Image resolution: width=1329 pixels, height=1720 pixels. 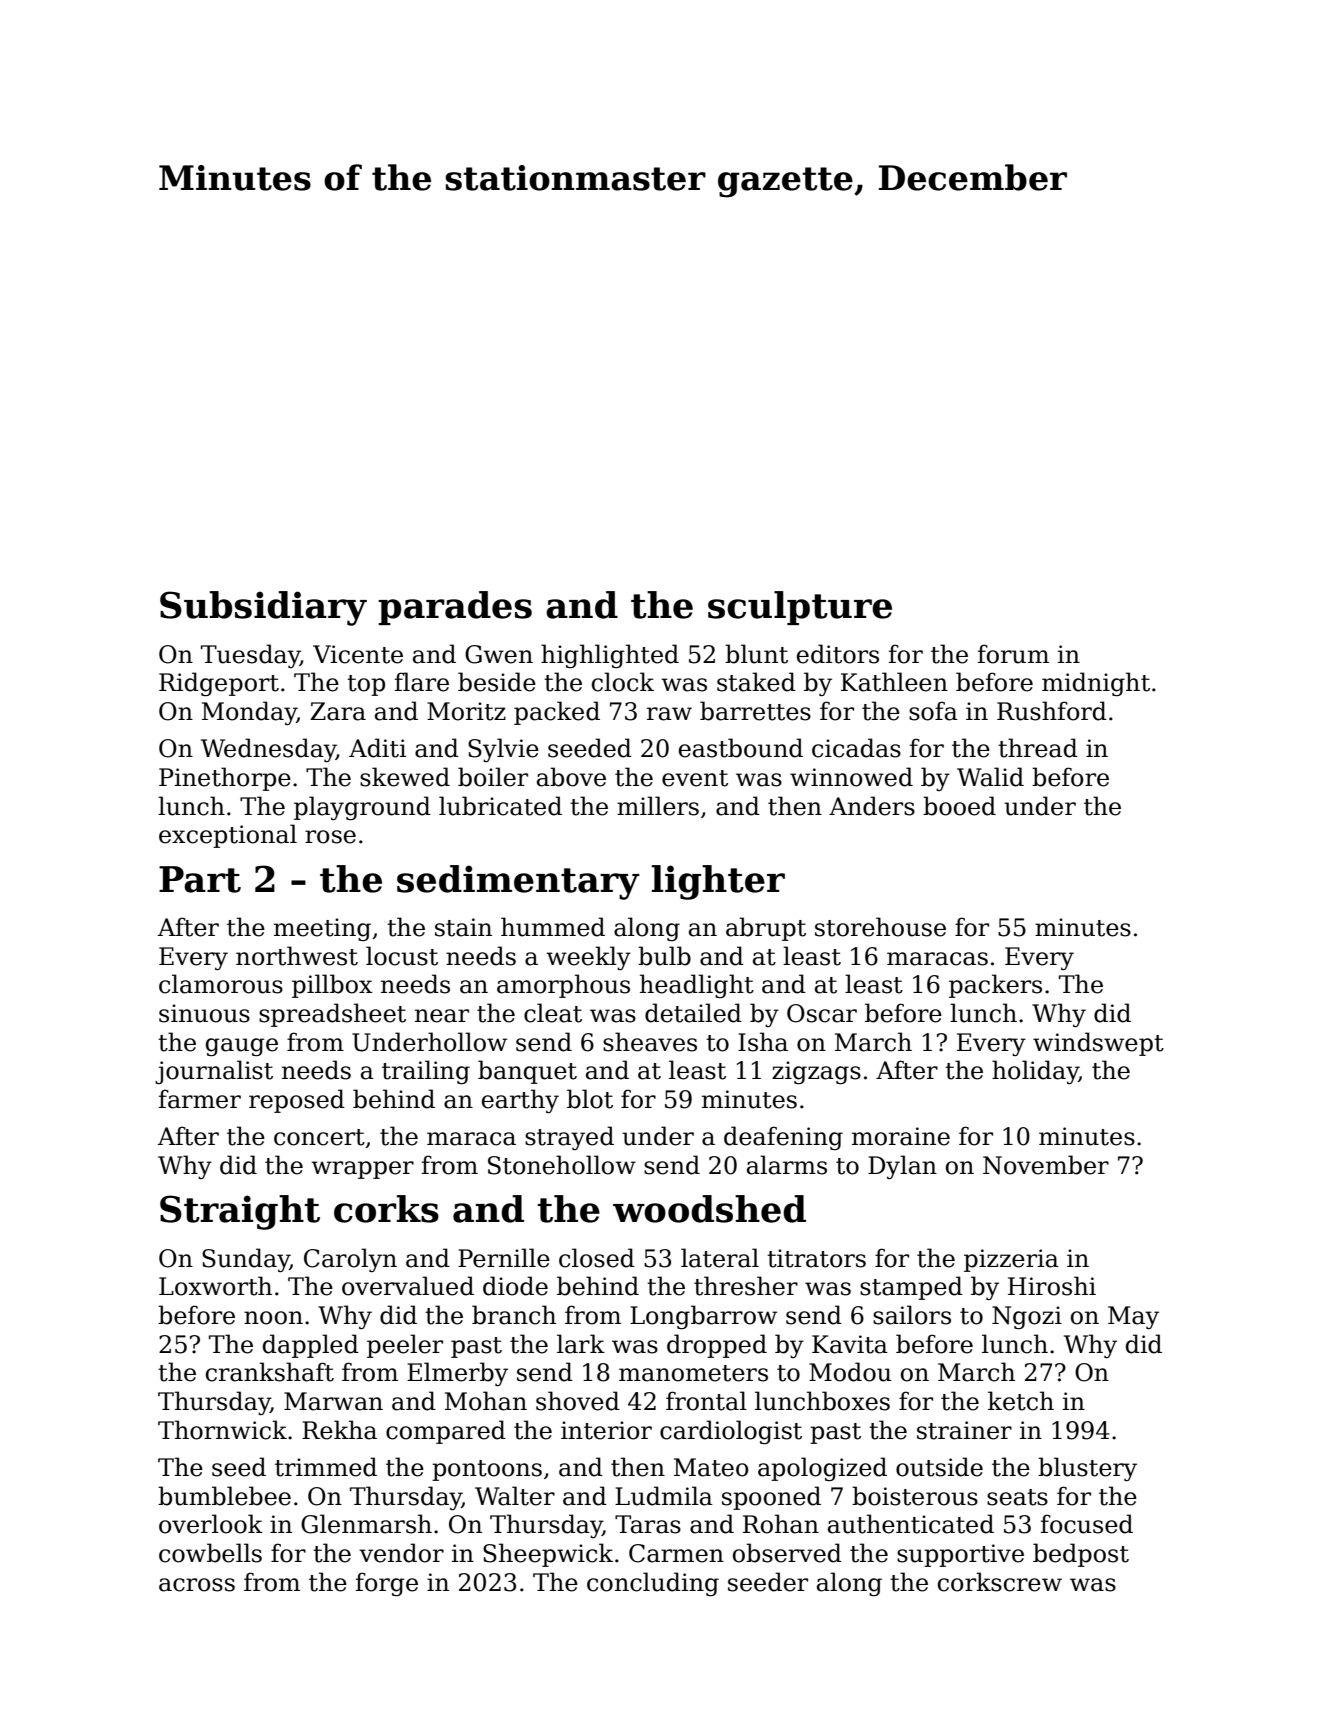 I want to click on lark, so click(x=581, y=1344).
